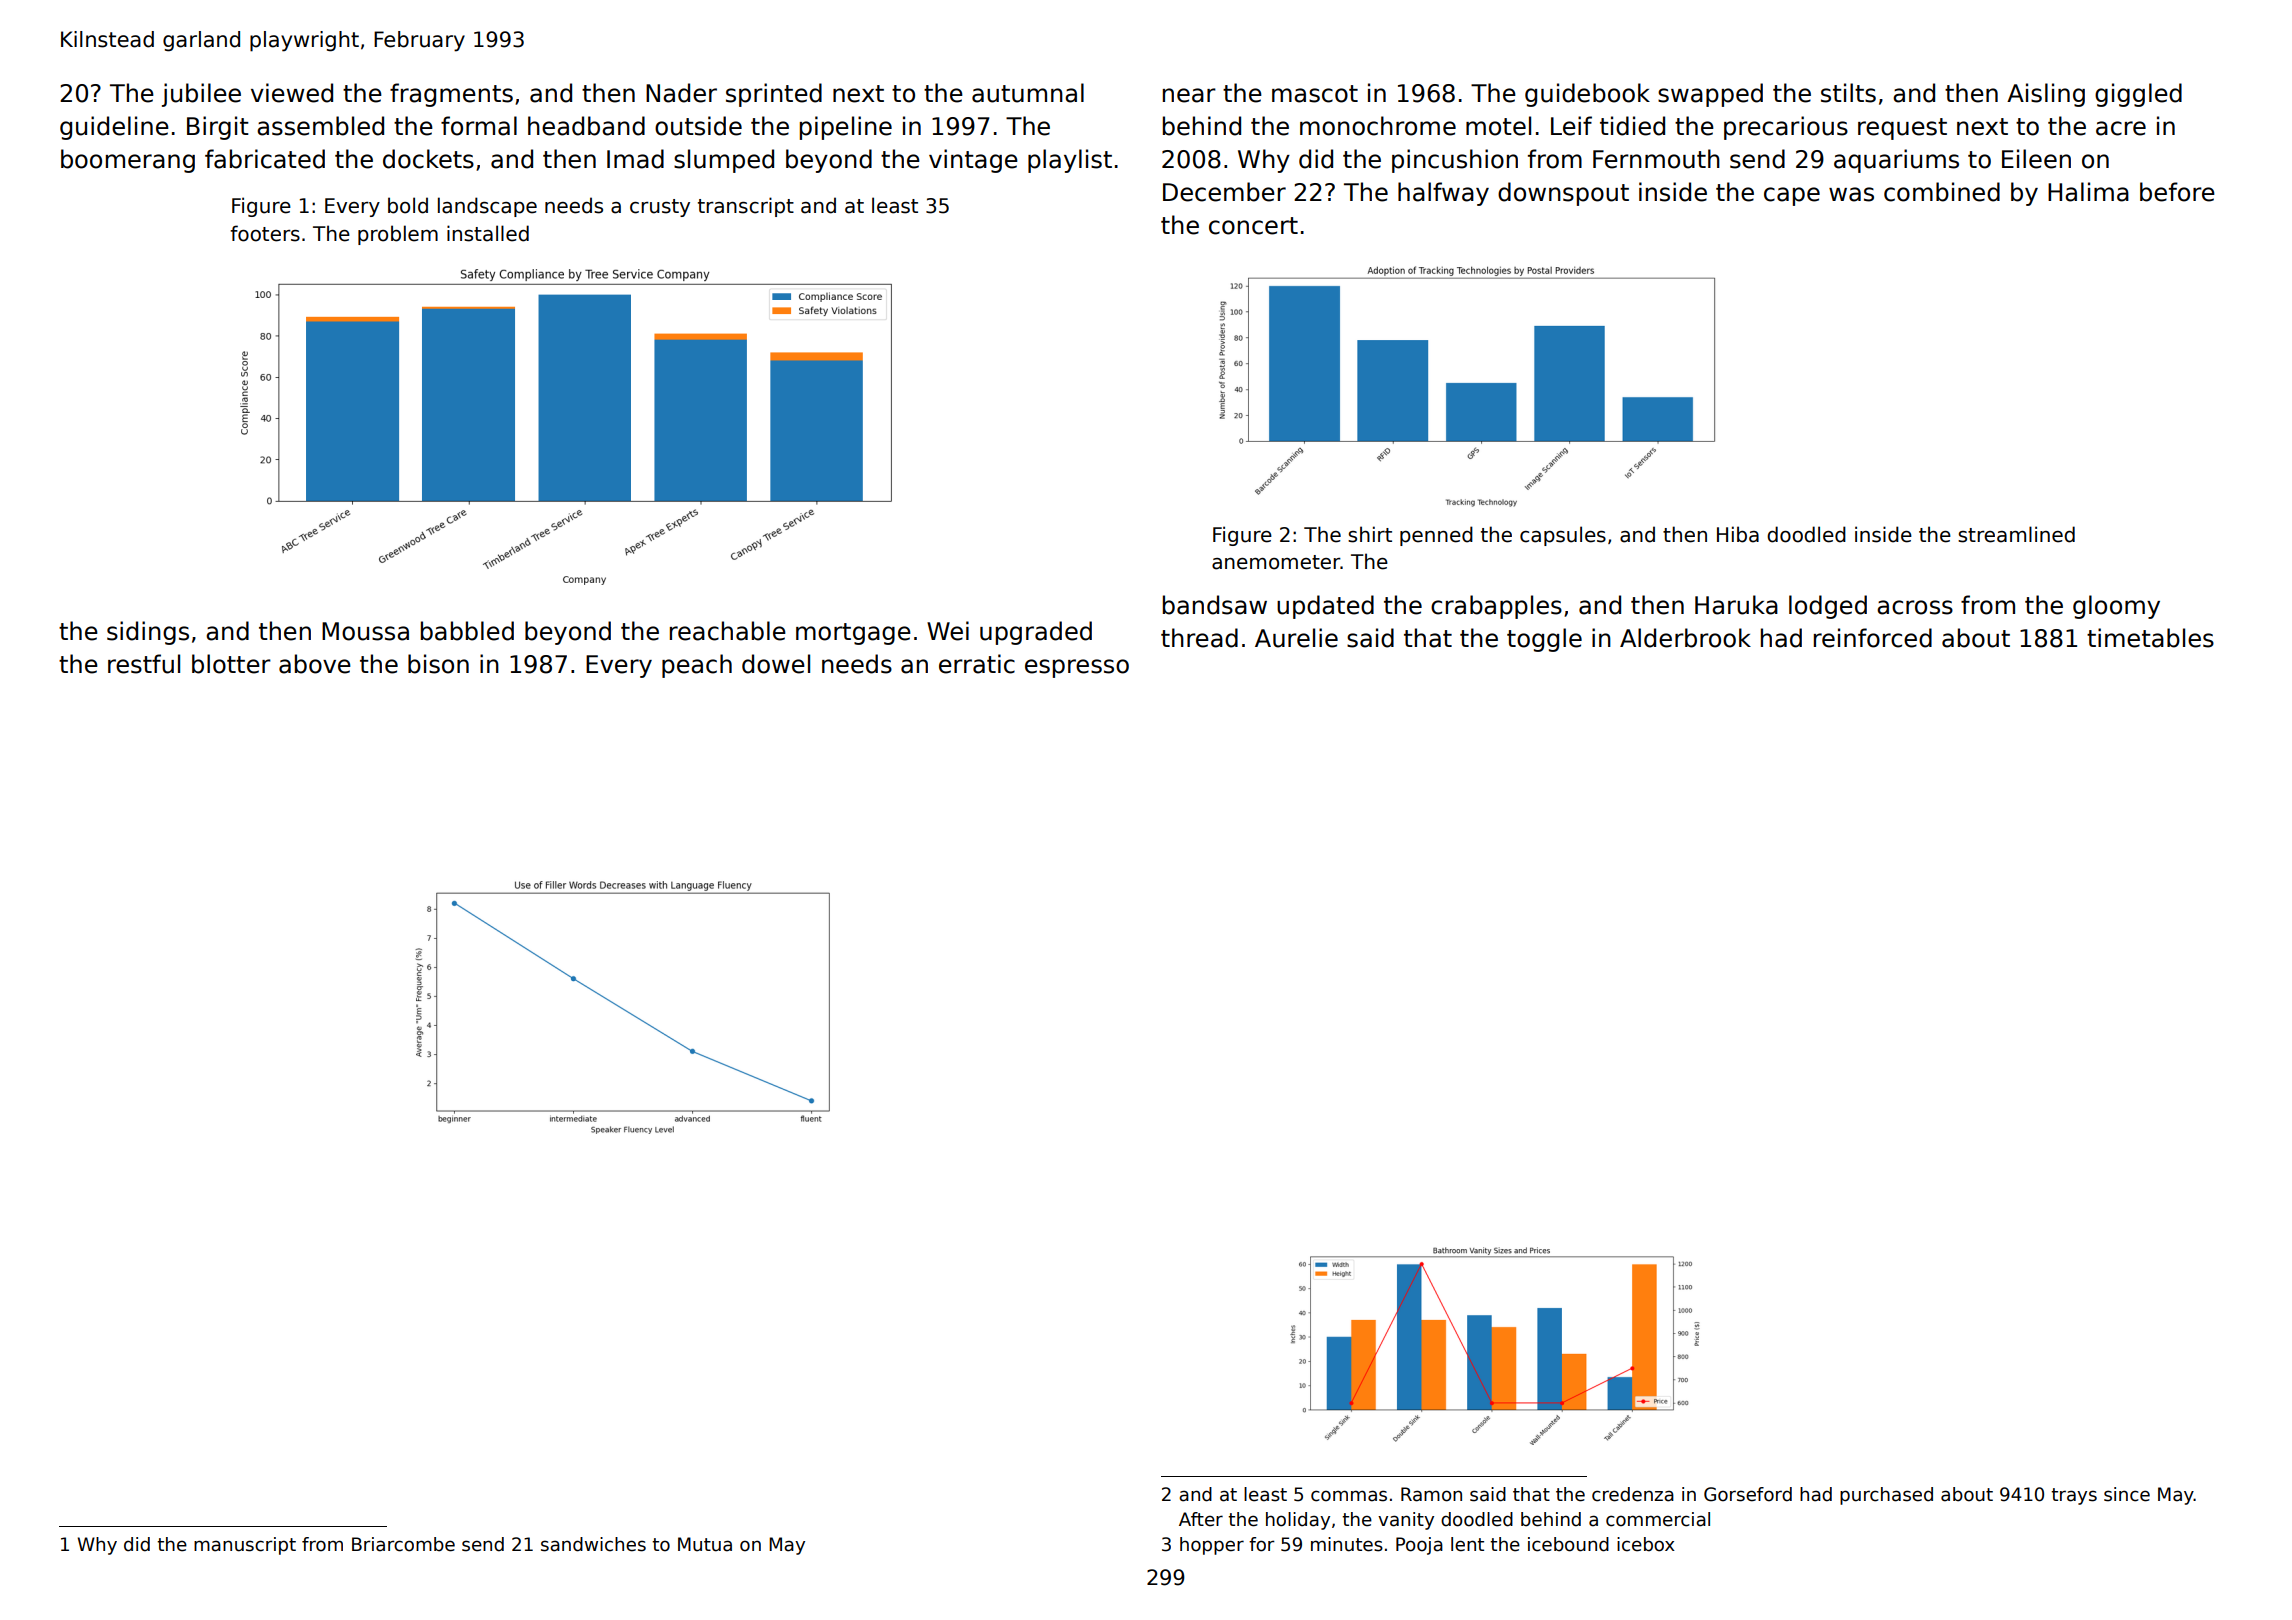  I want to click on reinforced, so click(1873, 638).
